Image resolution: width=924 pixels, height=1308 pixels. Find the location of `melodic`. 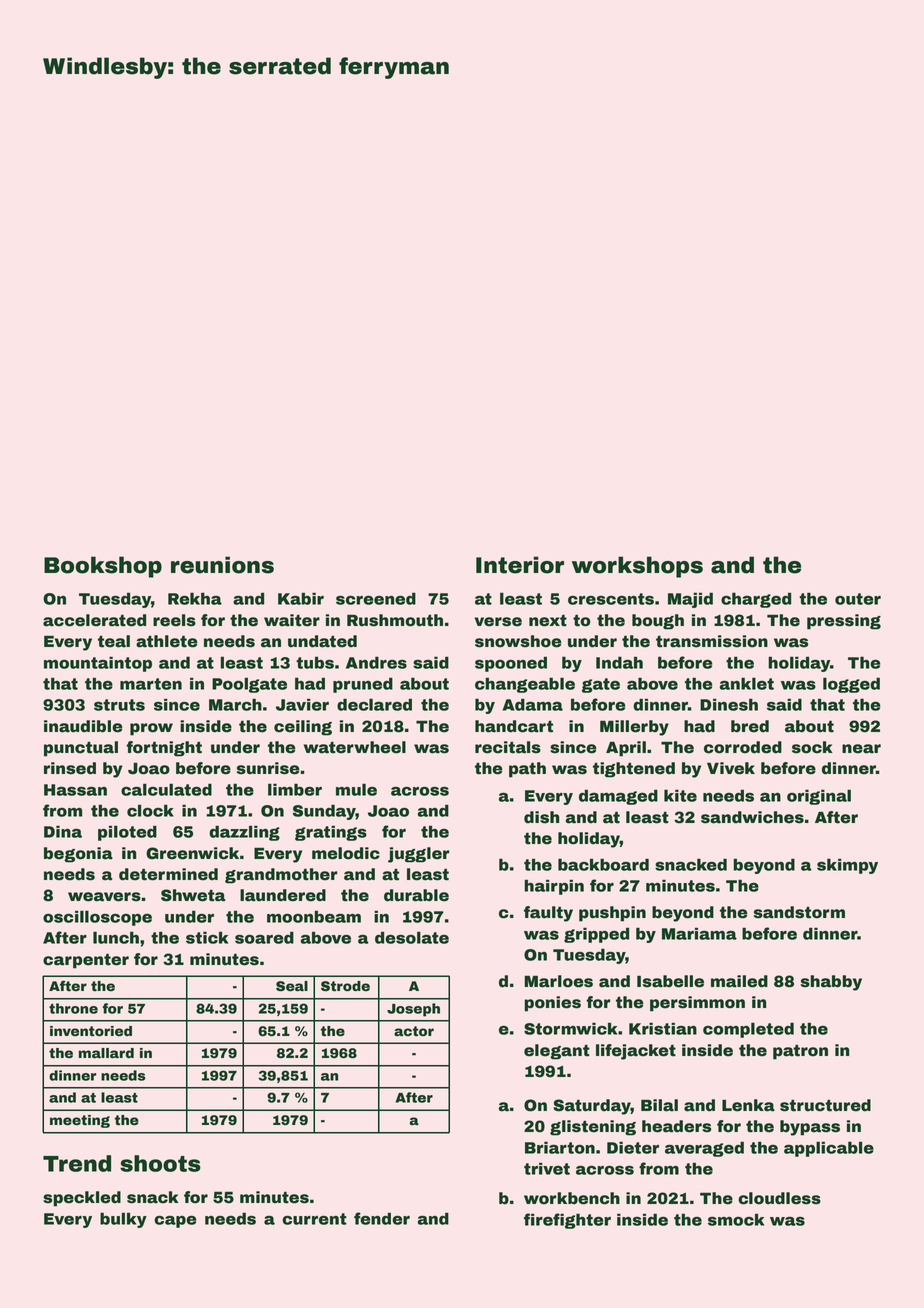

melodic is located at coordinates (346, 853).
